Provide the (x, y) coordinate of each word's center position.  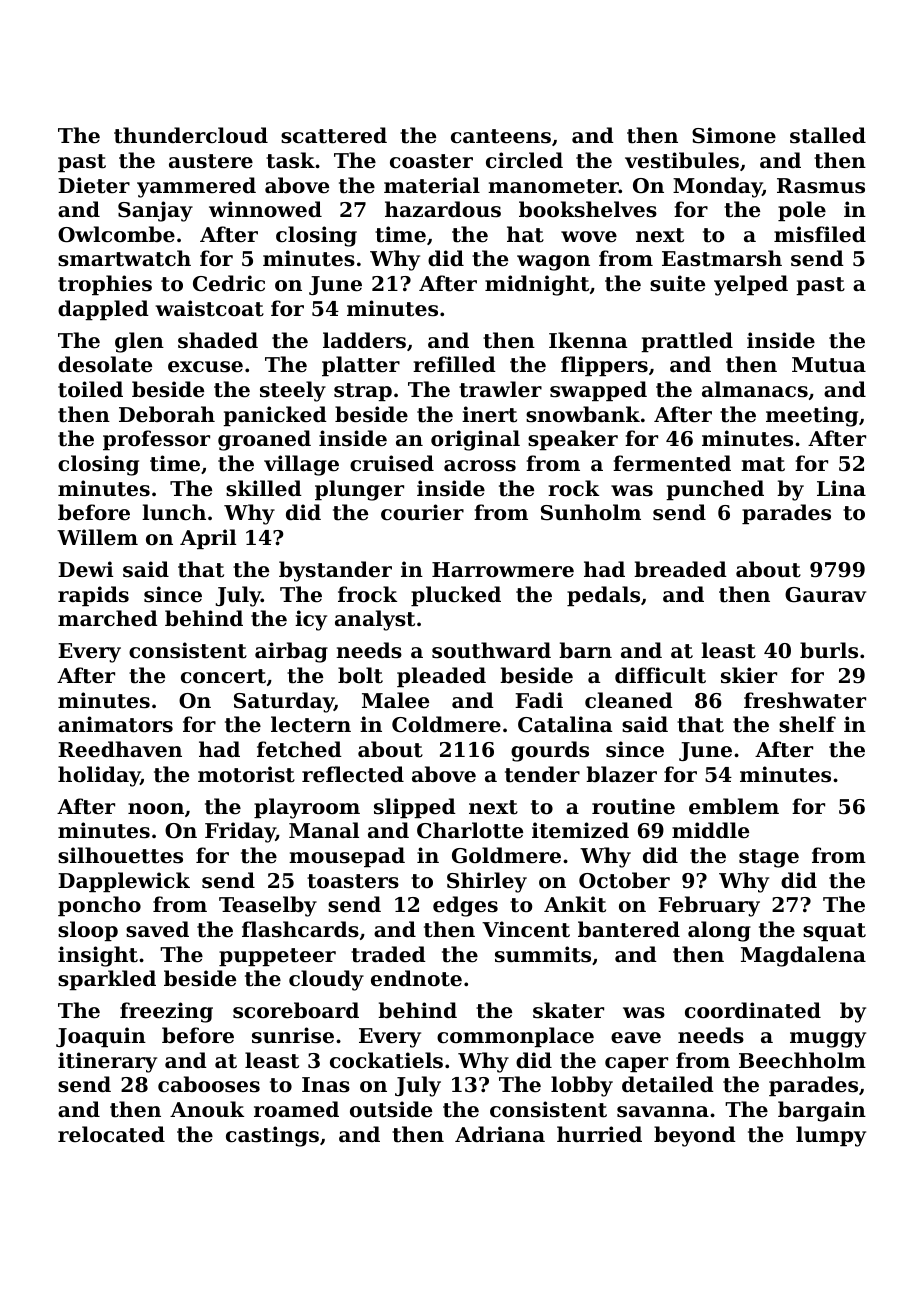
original (475, 440)
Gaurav (825, 595)
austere (211, 161)
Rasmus (821, 186)
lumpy (831, 1136)
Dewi (85, 569)
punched (715, 490)
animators (115, 724)
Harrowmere (503, 570)
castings (272, 1136)
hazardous (443, 209)
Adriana (500, 1134)
